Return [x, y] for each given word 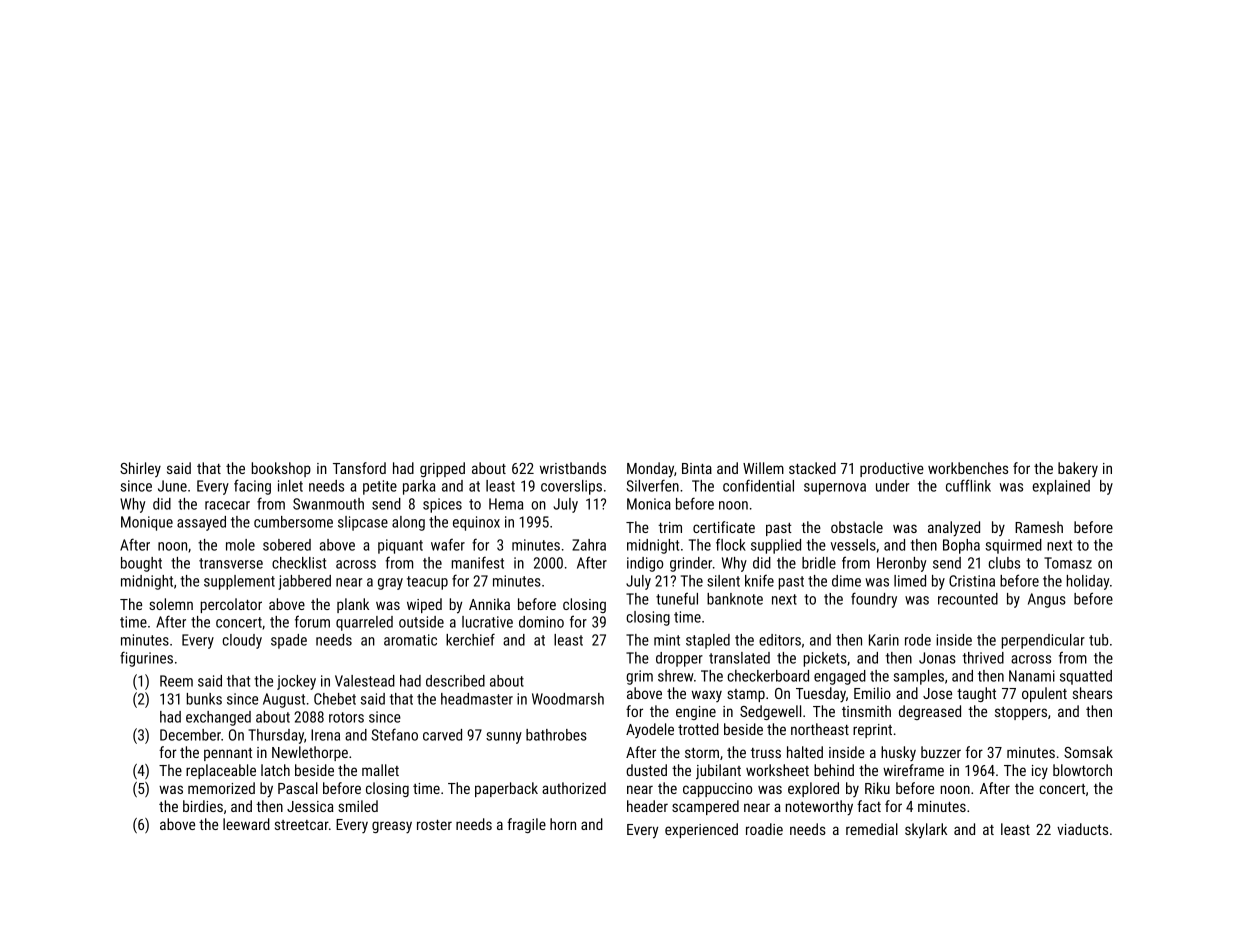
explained [1061, 487]
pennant [228, 754]
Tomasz [1068, 563]
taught [976, 694]
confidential [758, 485]
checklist [299, 563]
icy [1040, 772]
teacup [427, 583]
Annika [489, 604]
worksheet [777, 770]
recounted [968, 599]
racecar [227, 505]
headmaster [477, 699]
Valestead [365, 681]
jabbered [304, 582]
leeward [246, 824]
